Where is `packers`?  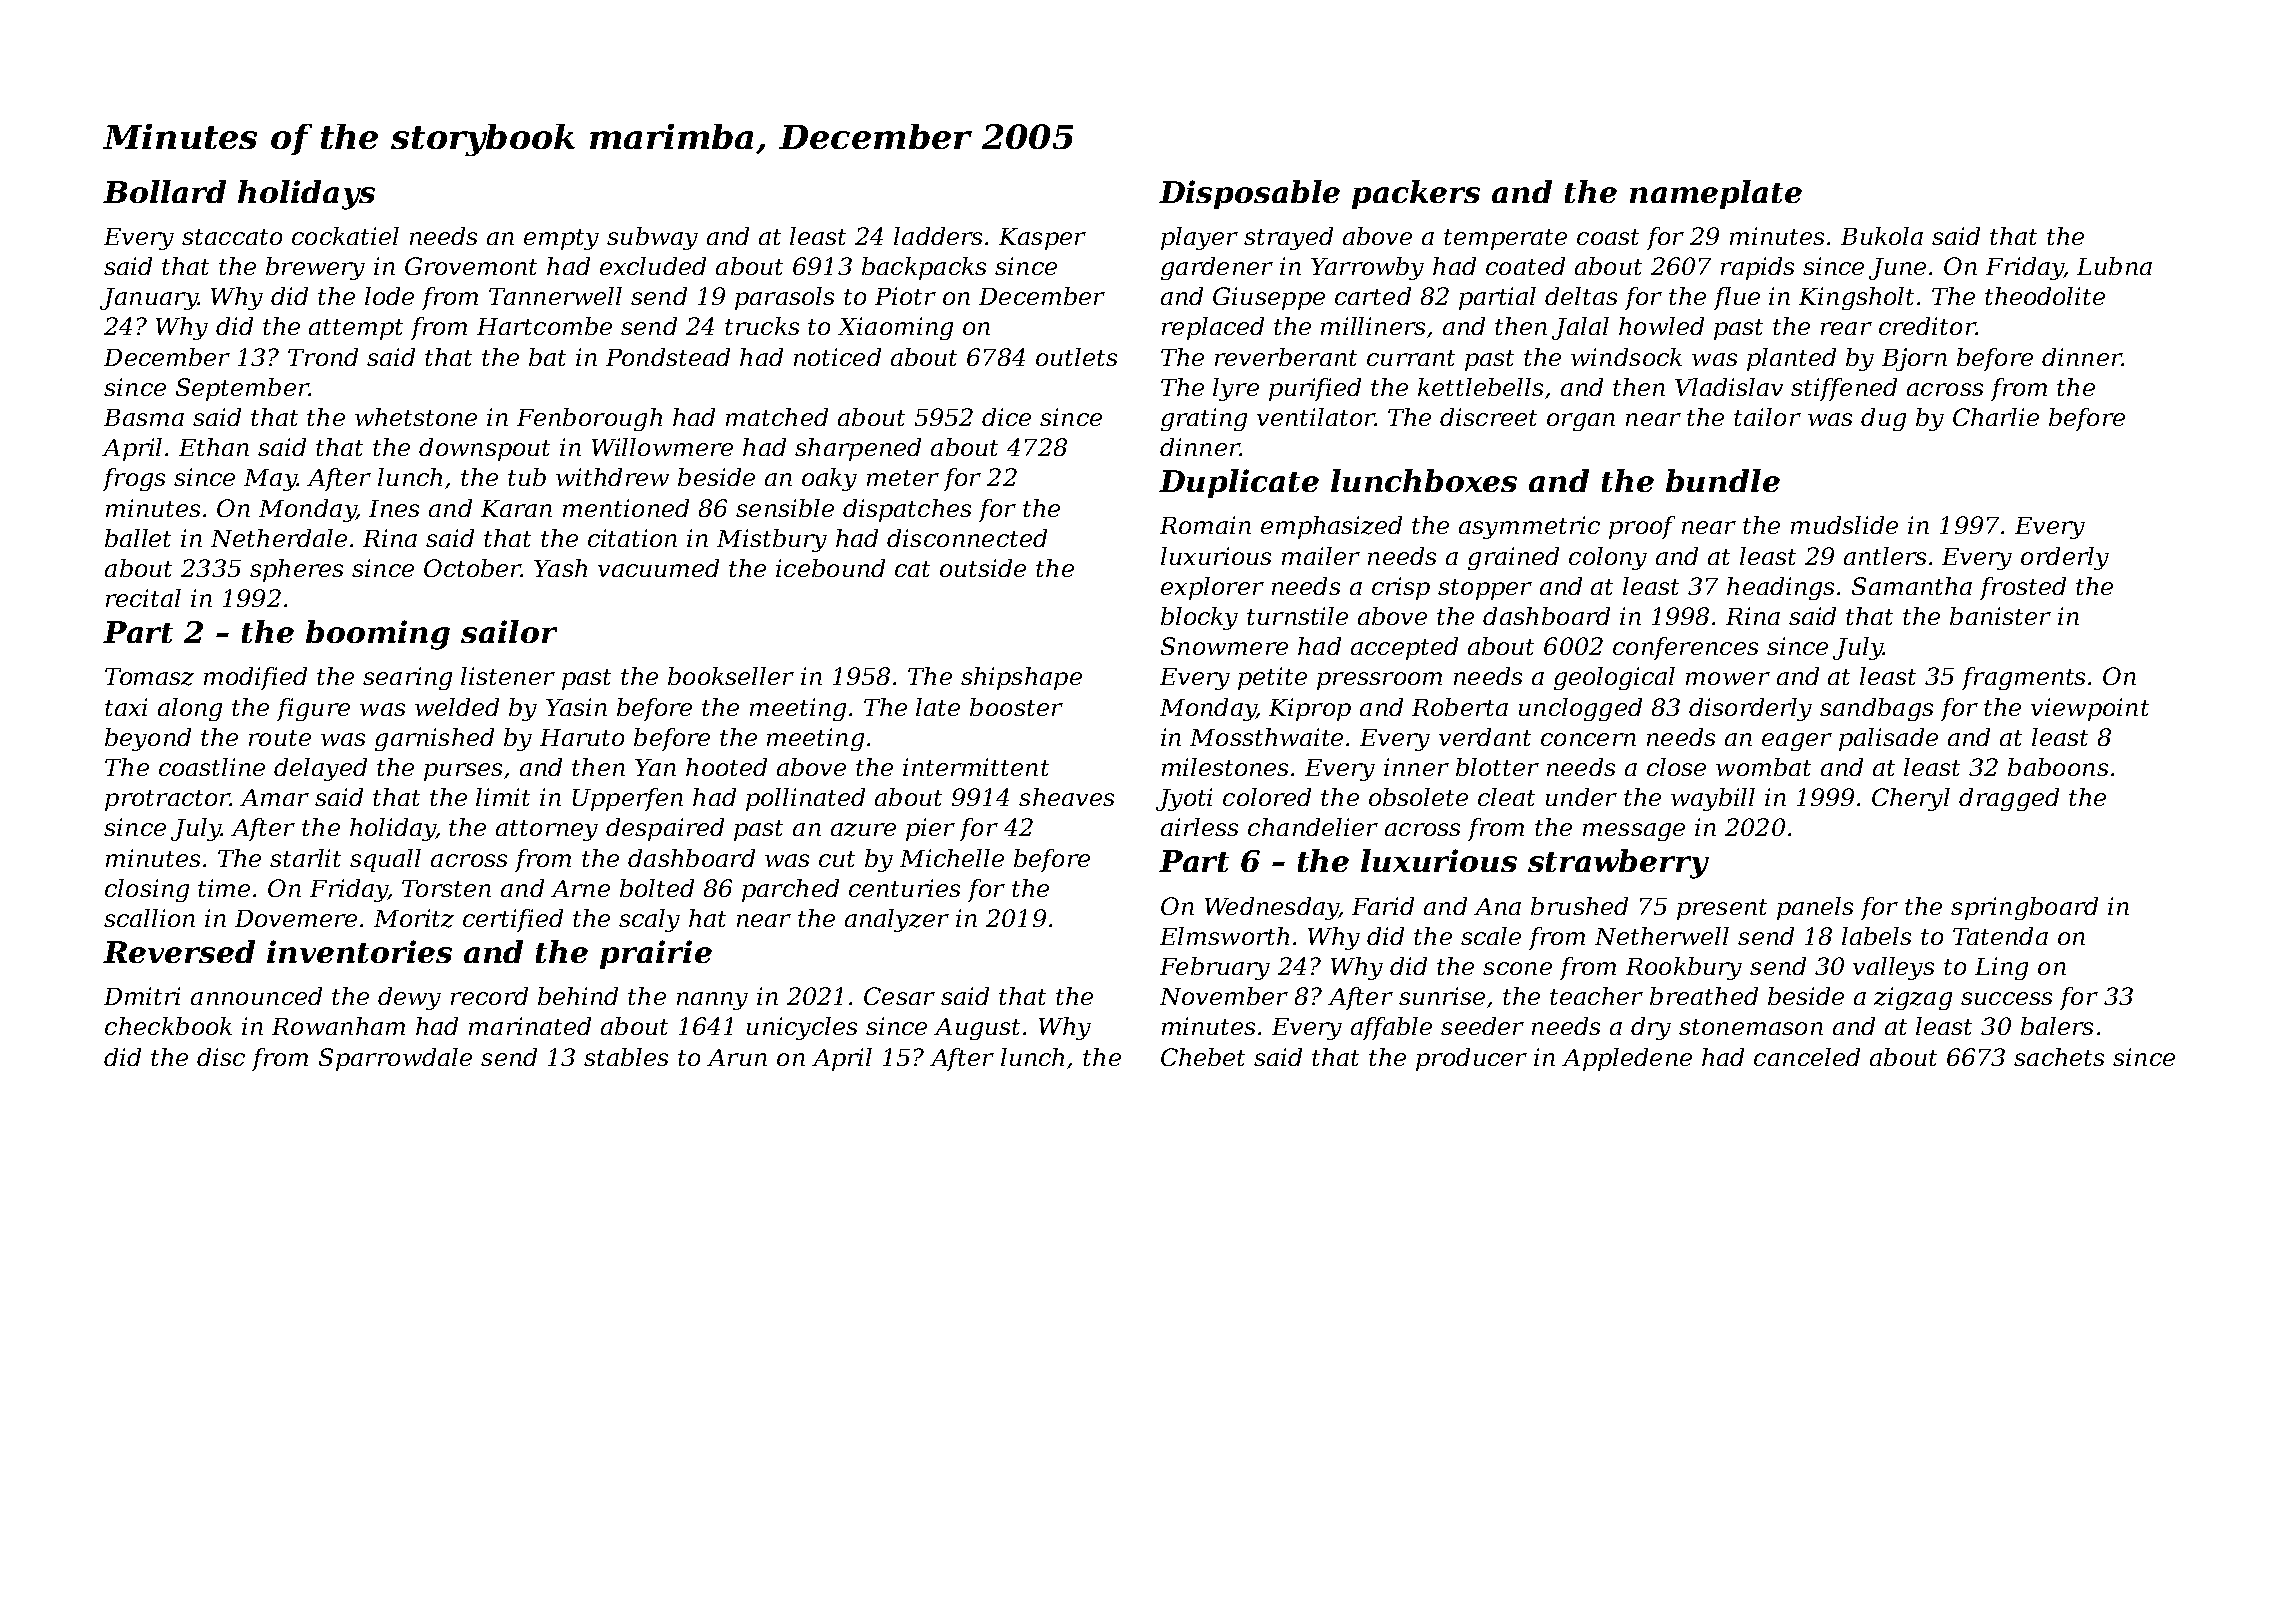 packers is located at coordinates (1416, 194).
